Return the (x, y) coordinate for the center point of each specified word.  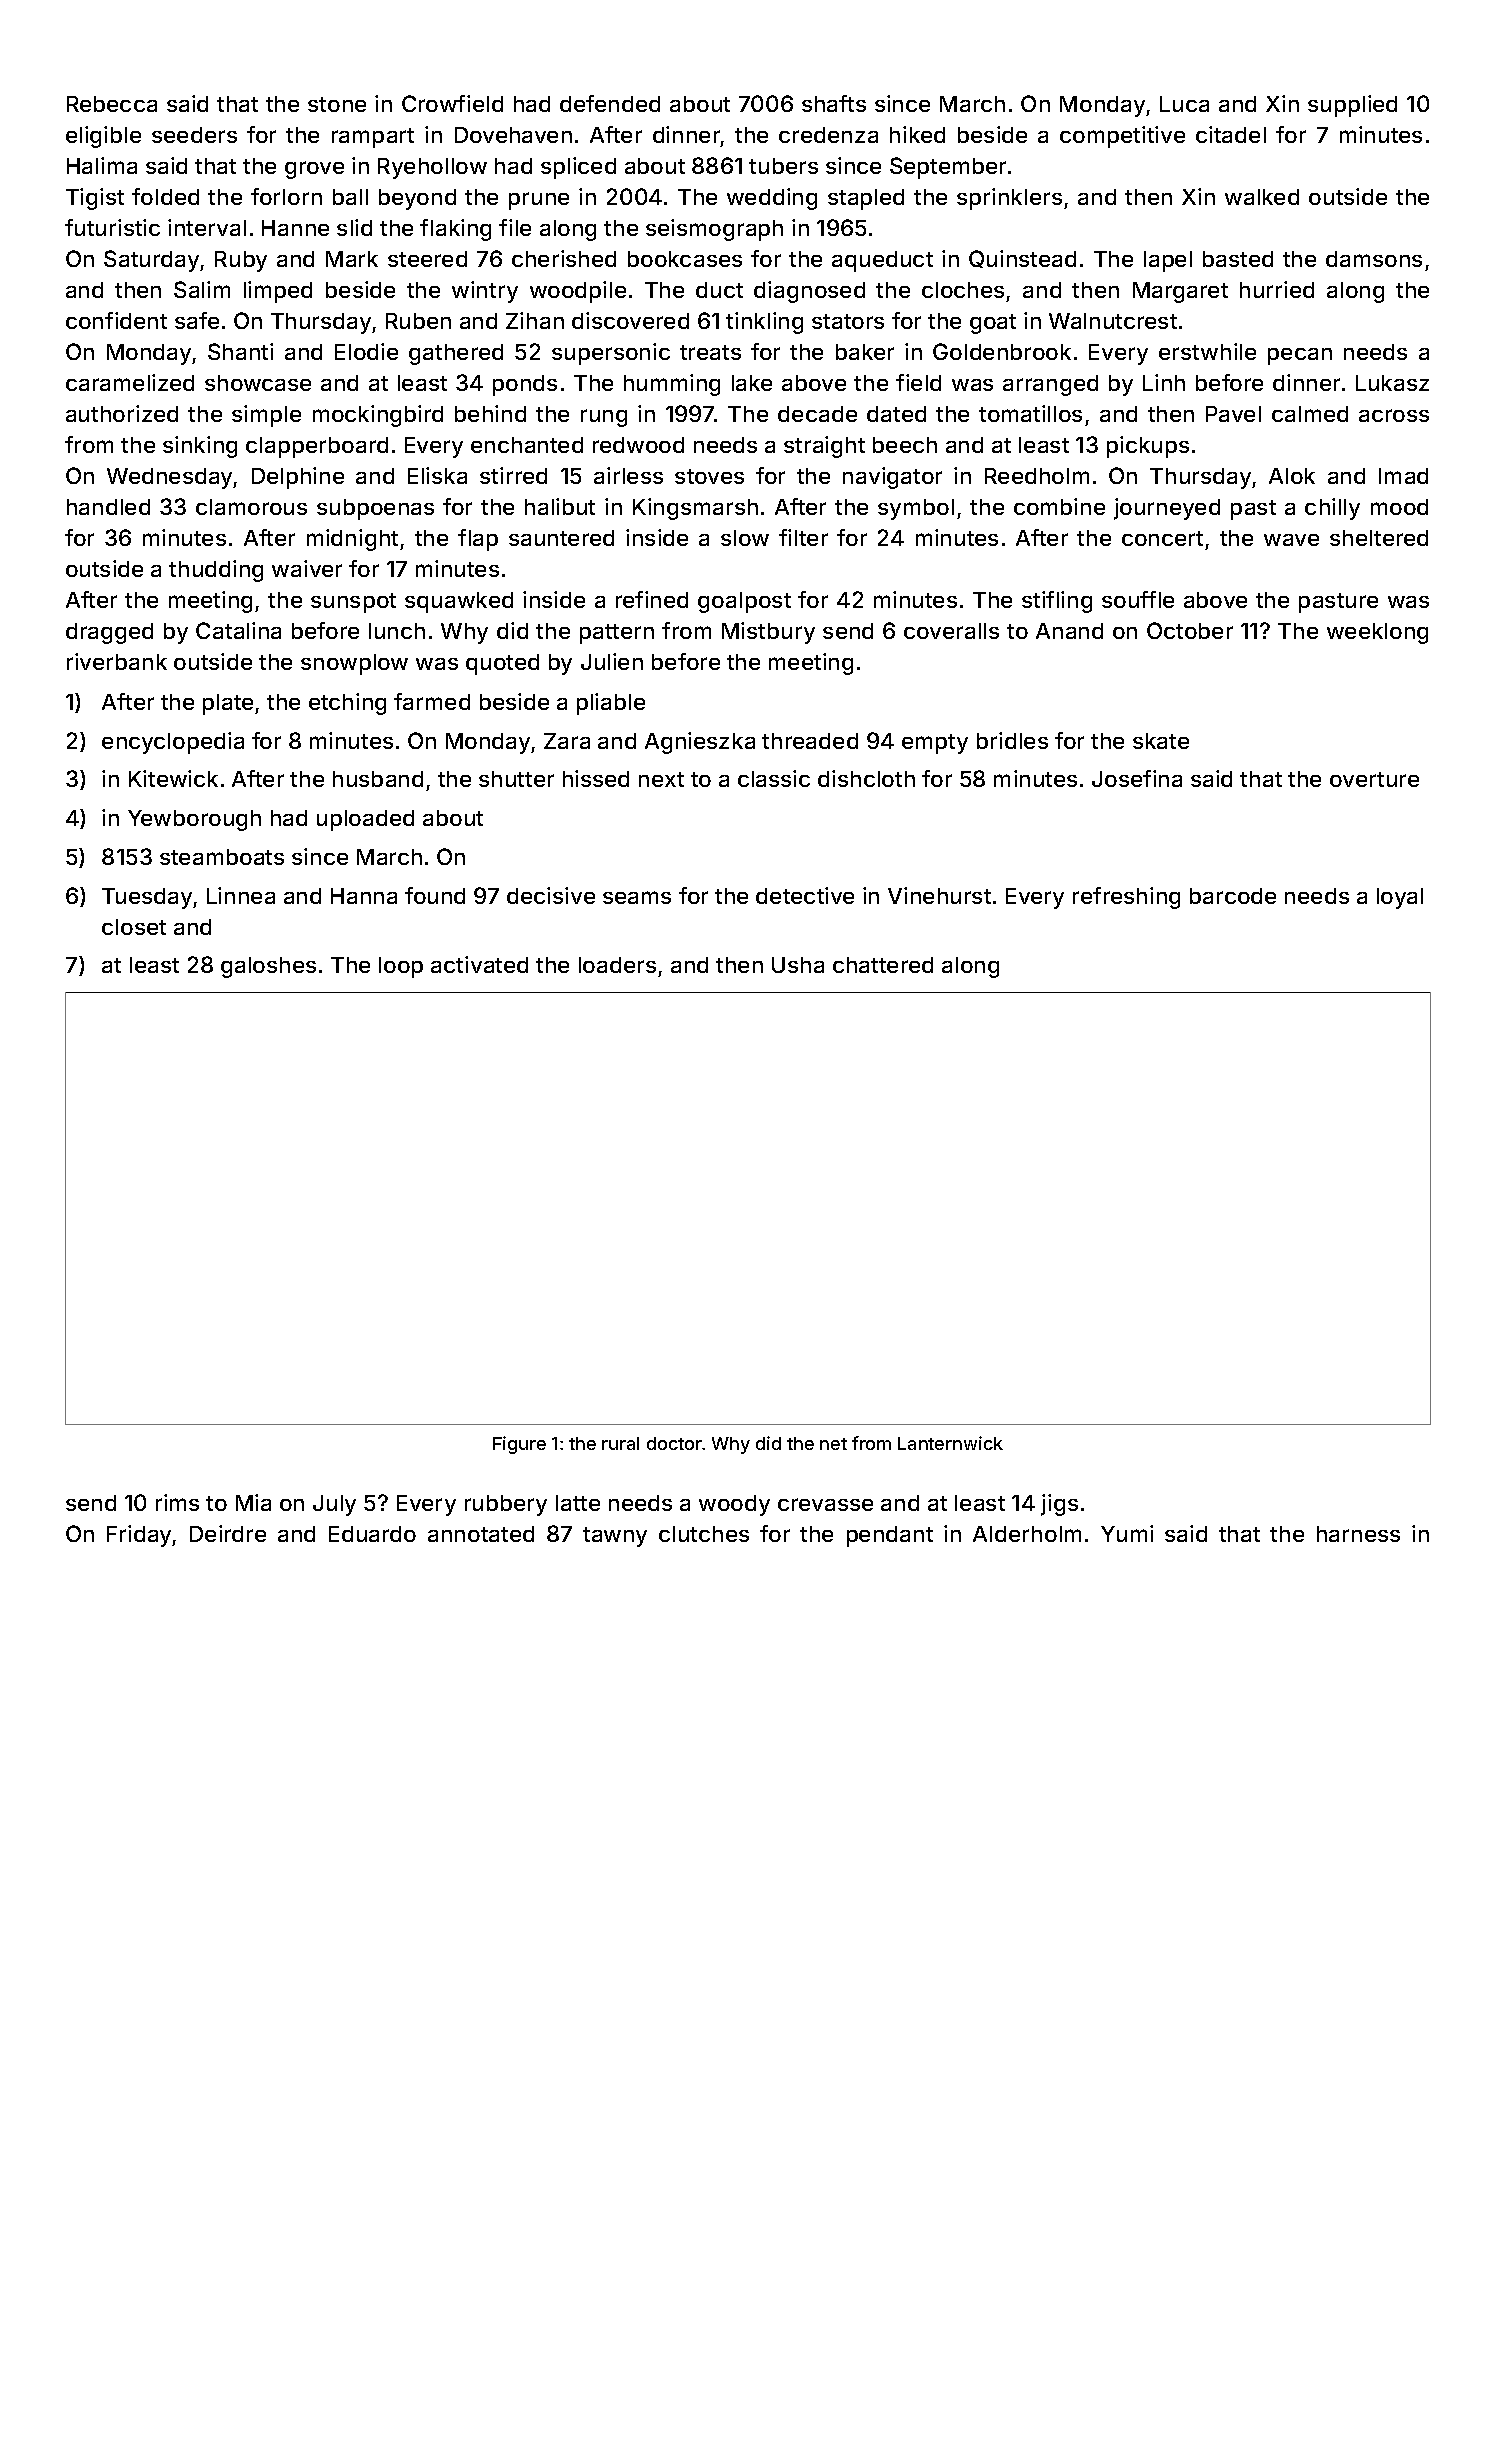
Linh (1164, 382)
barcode (1233, 896)
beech (905, 445)
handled (108, 507)
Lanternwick (950, 1443)
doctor (675, 1443)
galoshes (268, 967)
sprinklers (1009, 199)
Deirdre (228, 1533)
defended (610, 103)
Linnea (241, 895)
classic (774, 778)
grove (314, 170)
